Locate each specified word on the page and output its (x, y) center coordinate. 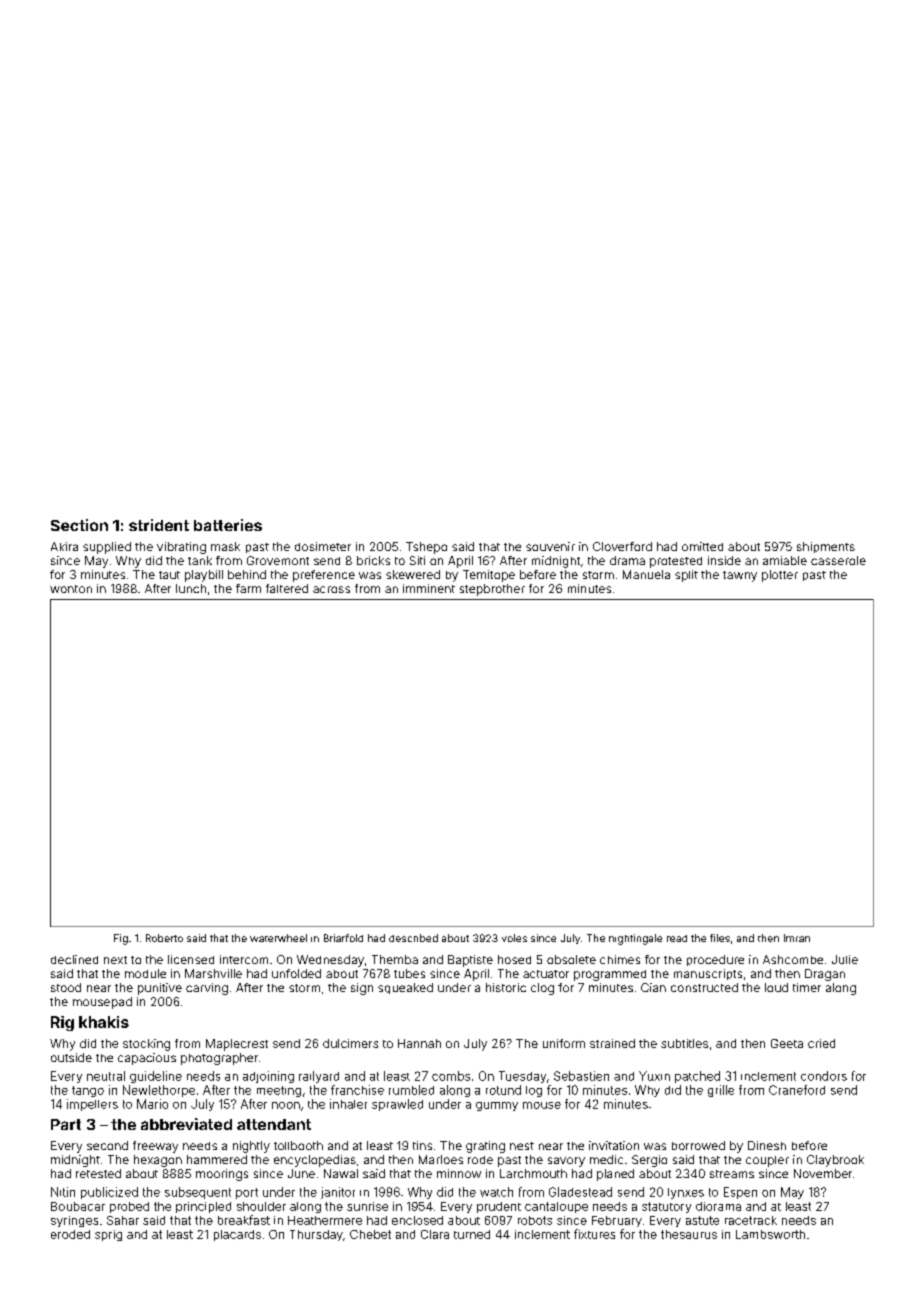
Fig (121, 939)
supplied (107, 548)
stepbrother (492, 590)
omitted (702, 546)
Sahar (123, 1220)
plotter (780, 576)
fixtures (594, 1234)
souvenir (550, 546)
